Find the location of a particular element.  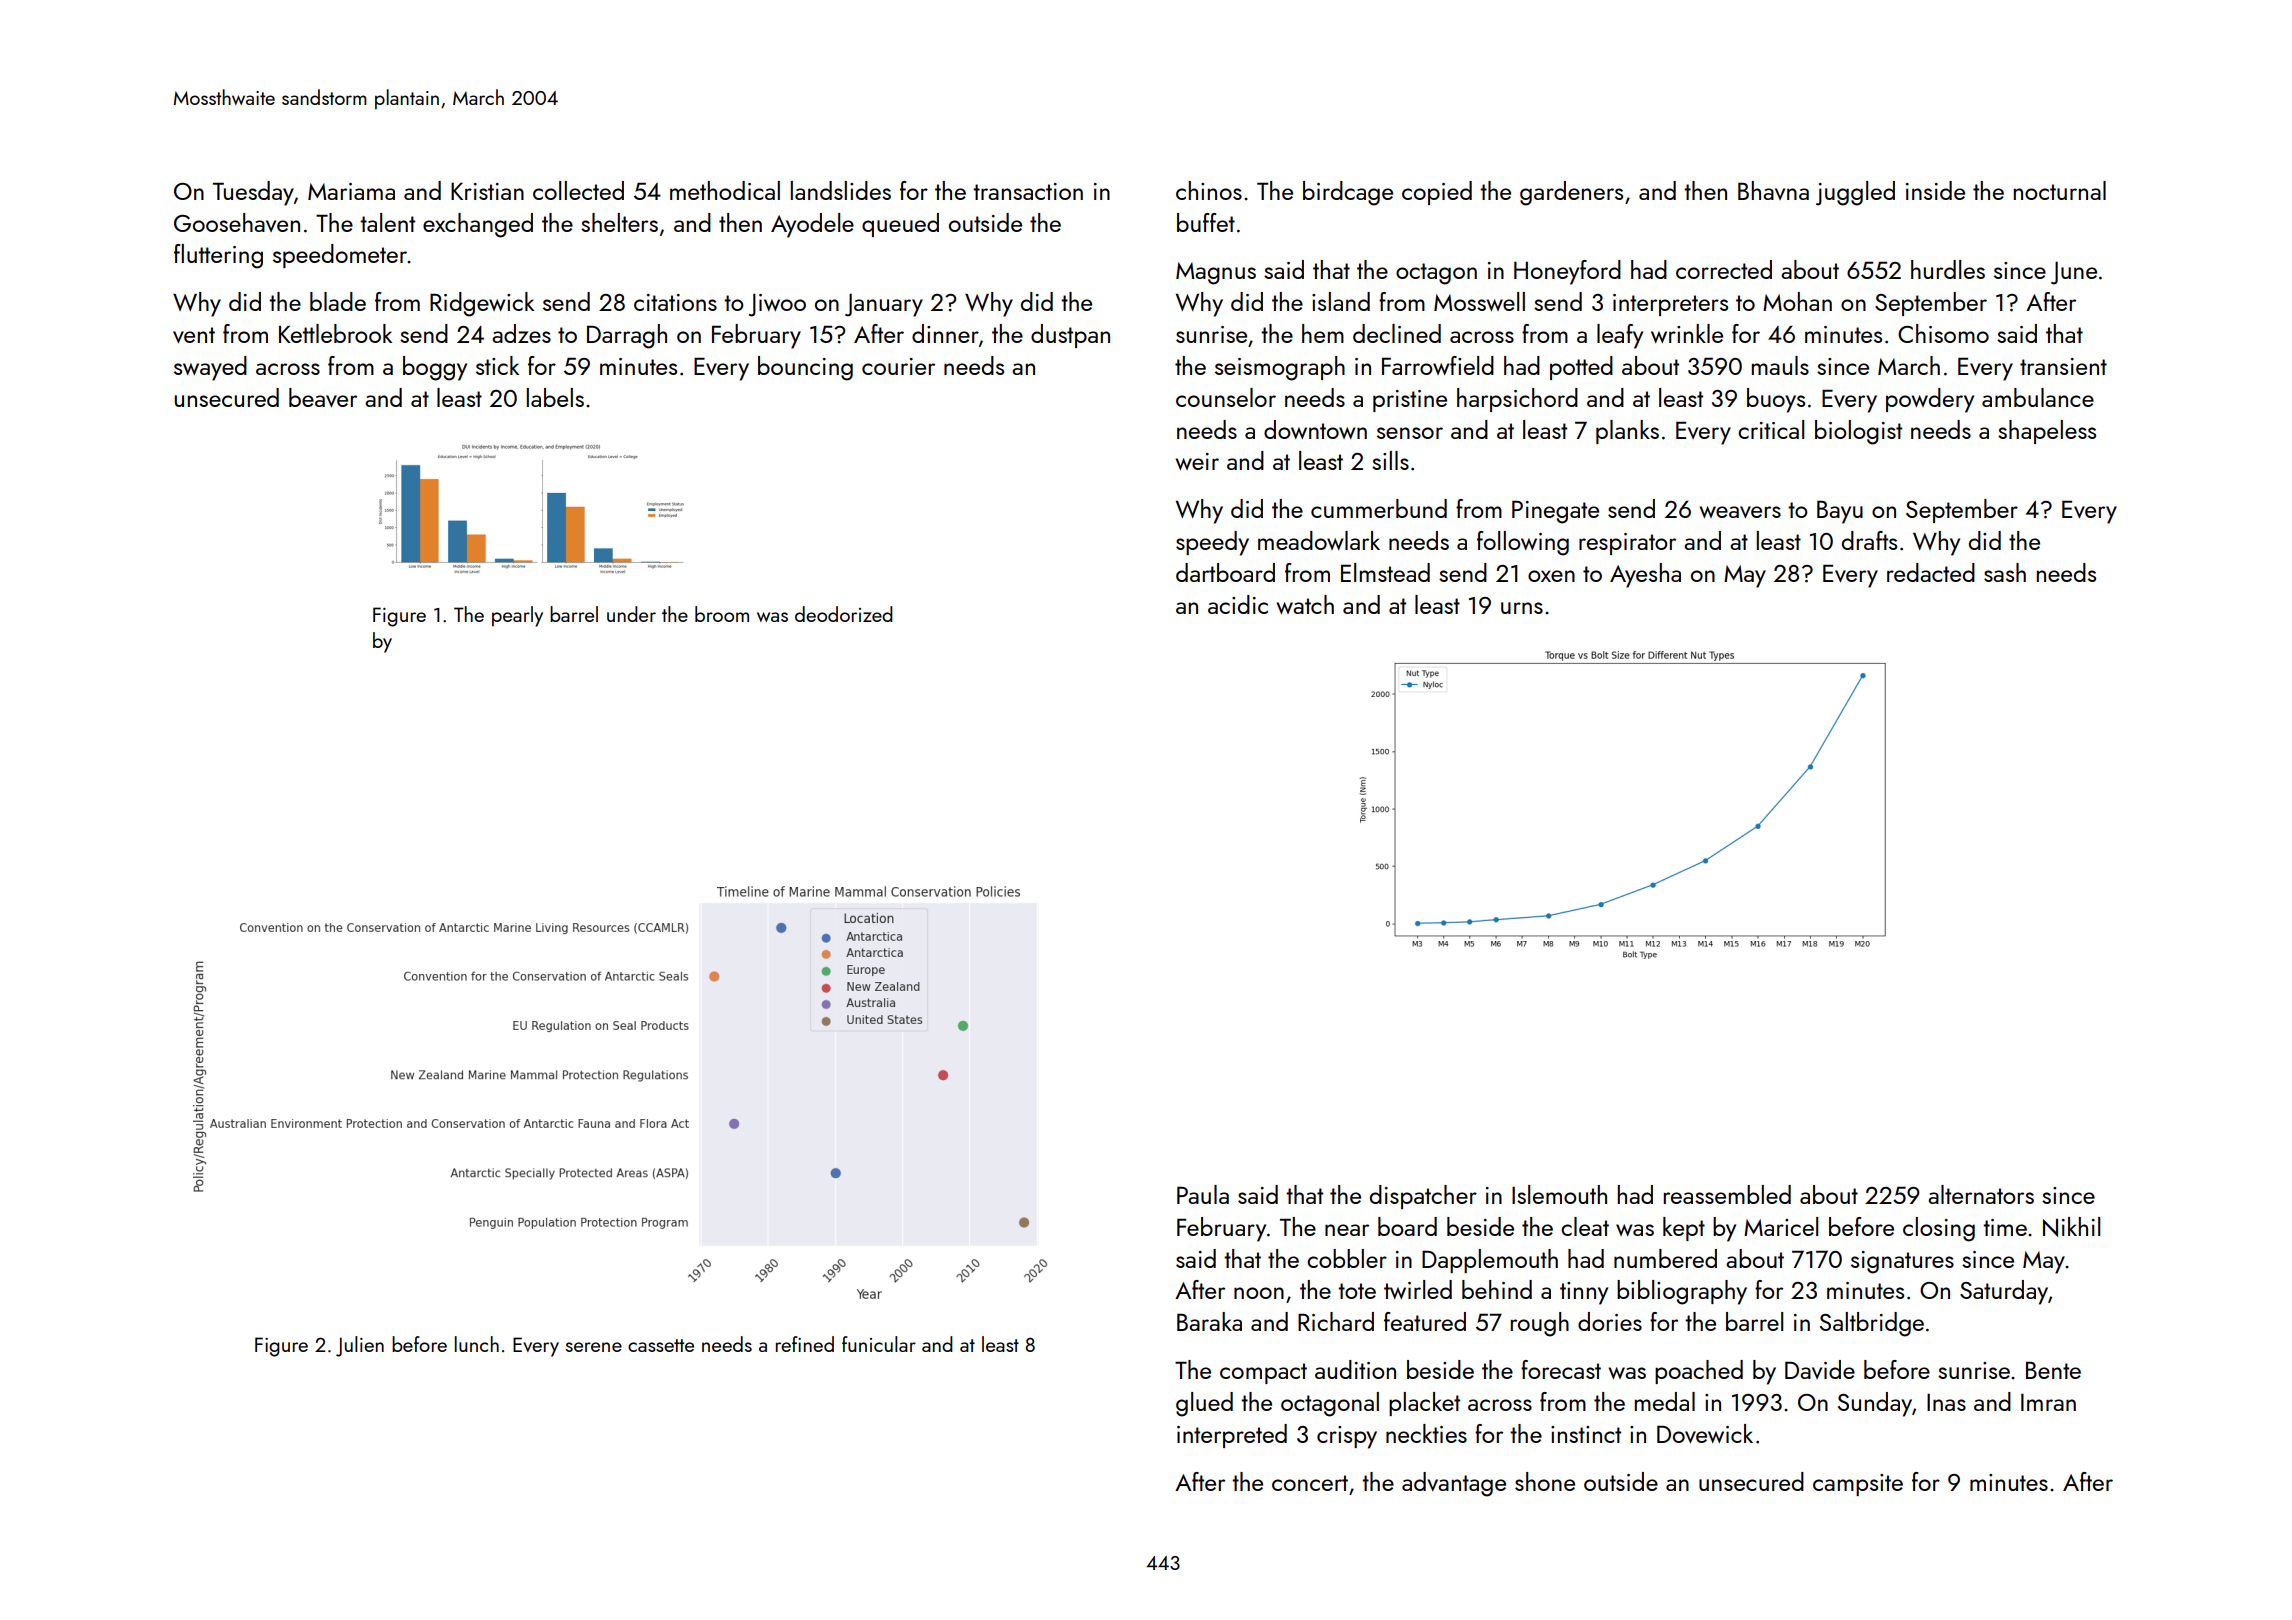

swayed is located at coordinates (210, 368).
